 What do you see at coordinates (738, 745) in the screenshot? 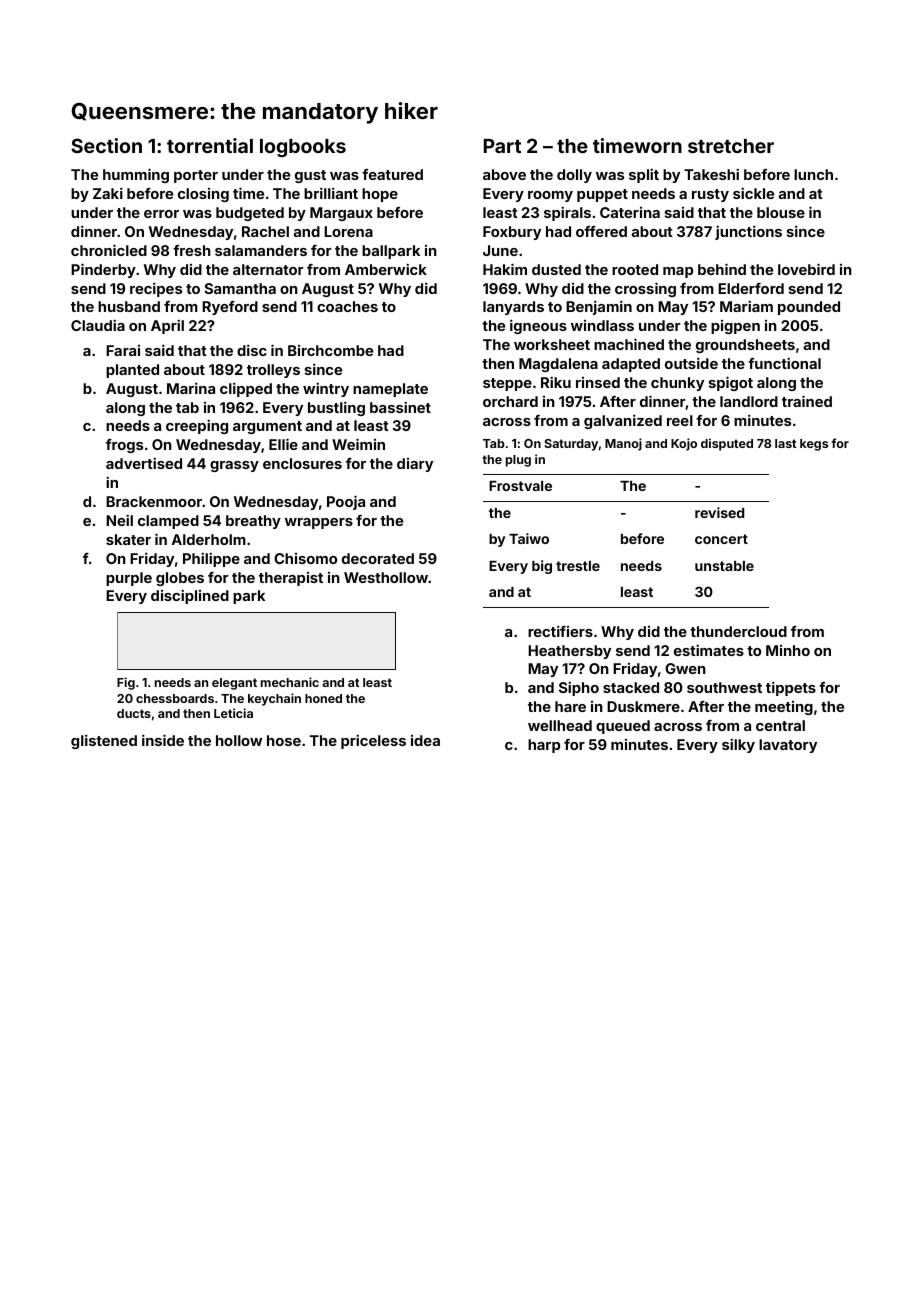
I see `silky` at bounding box center [738, 745].
